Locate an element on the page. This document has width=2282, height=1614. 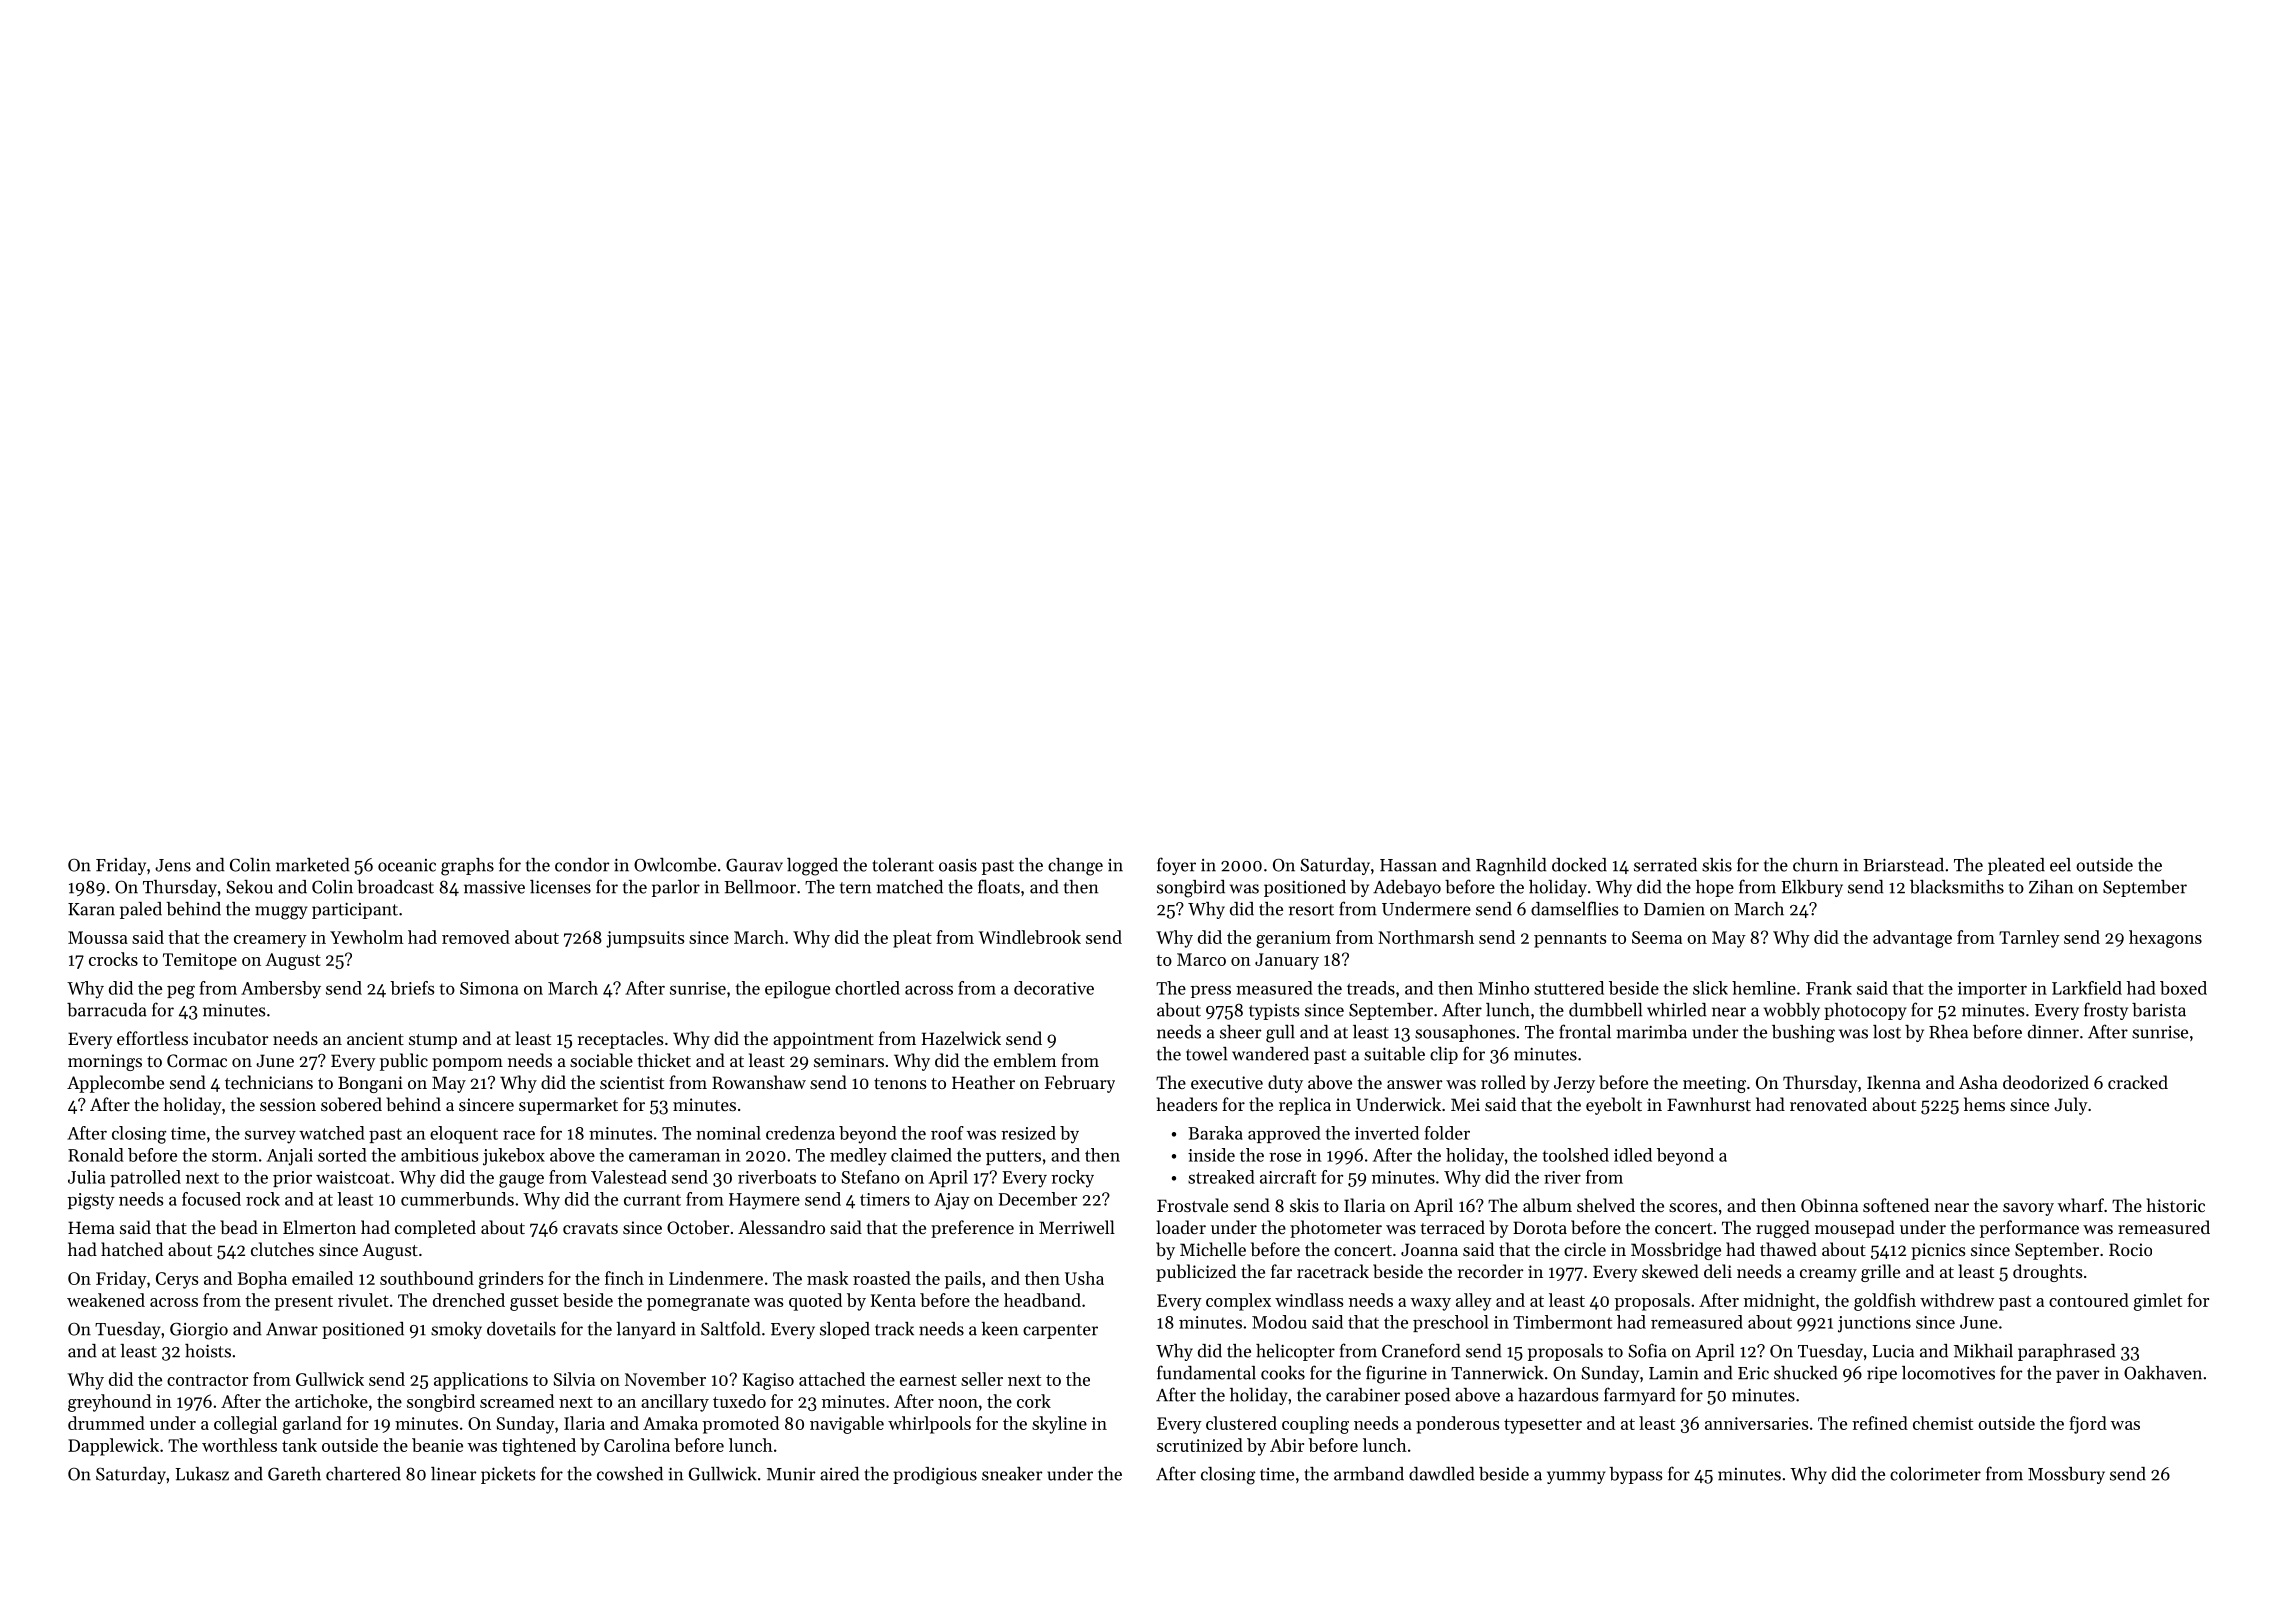
junctions is located at coordinates (1874, 1324).
